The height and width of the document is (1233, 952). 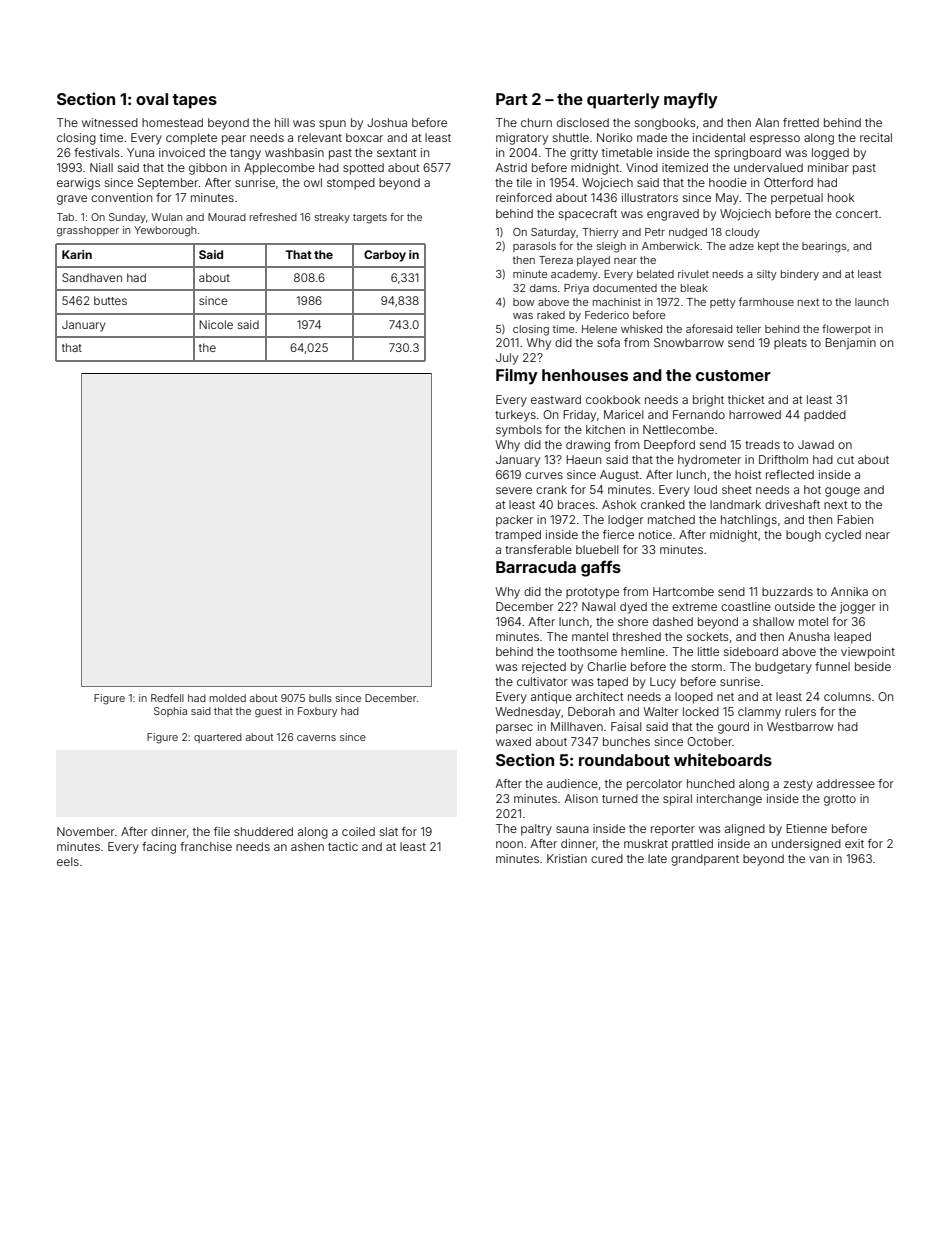 What do you see at coordinates (370, 219) in the document?
I see `targets` at bounding box center [370, 219].
